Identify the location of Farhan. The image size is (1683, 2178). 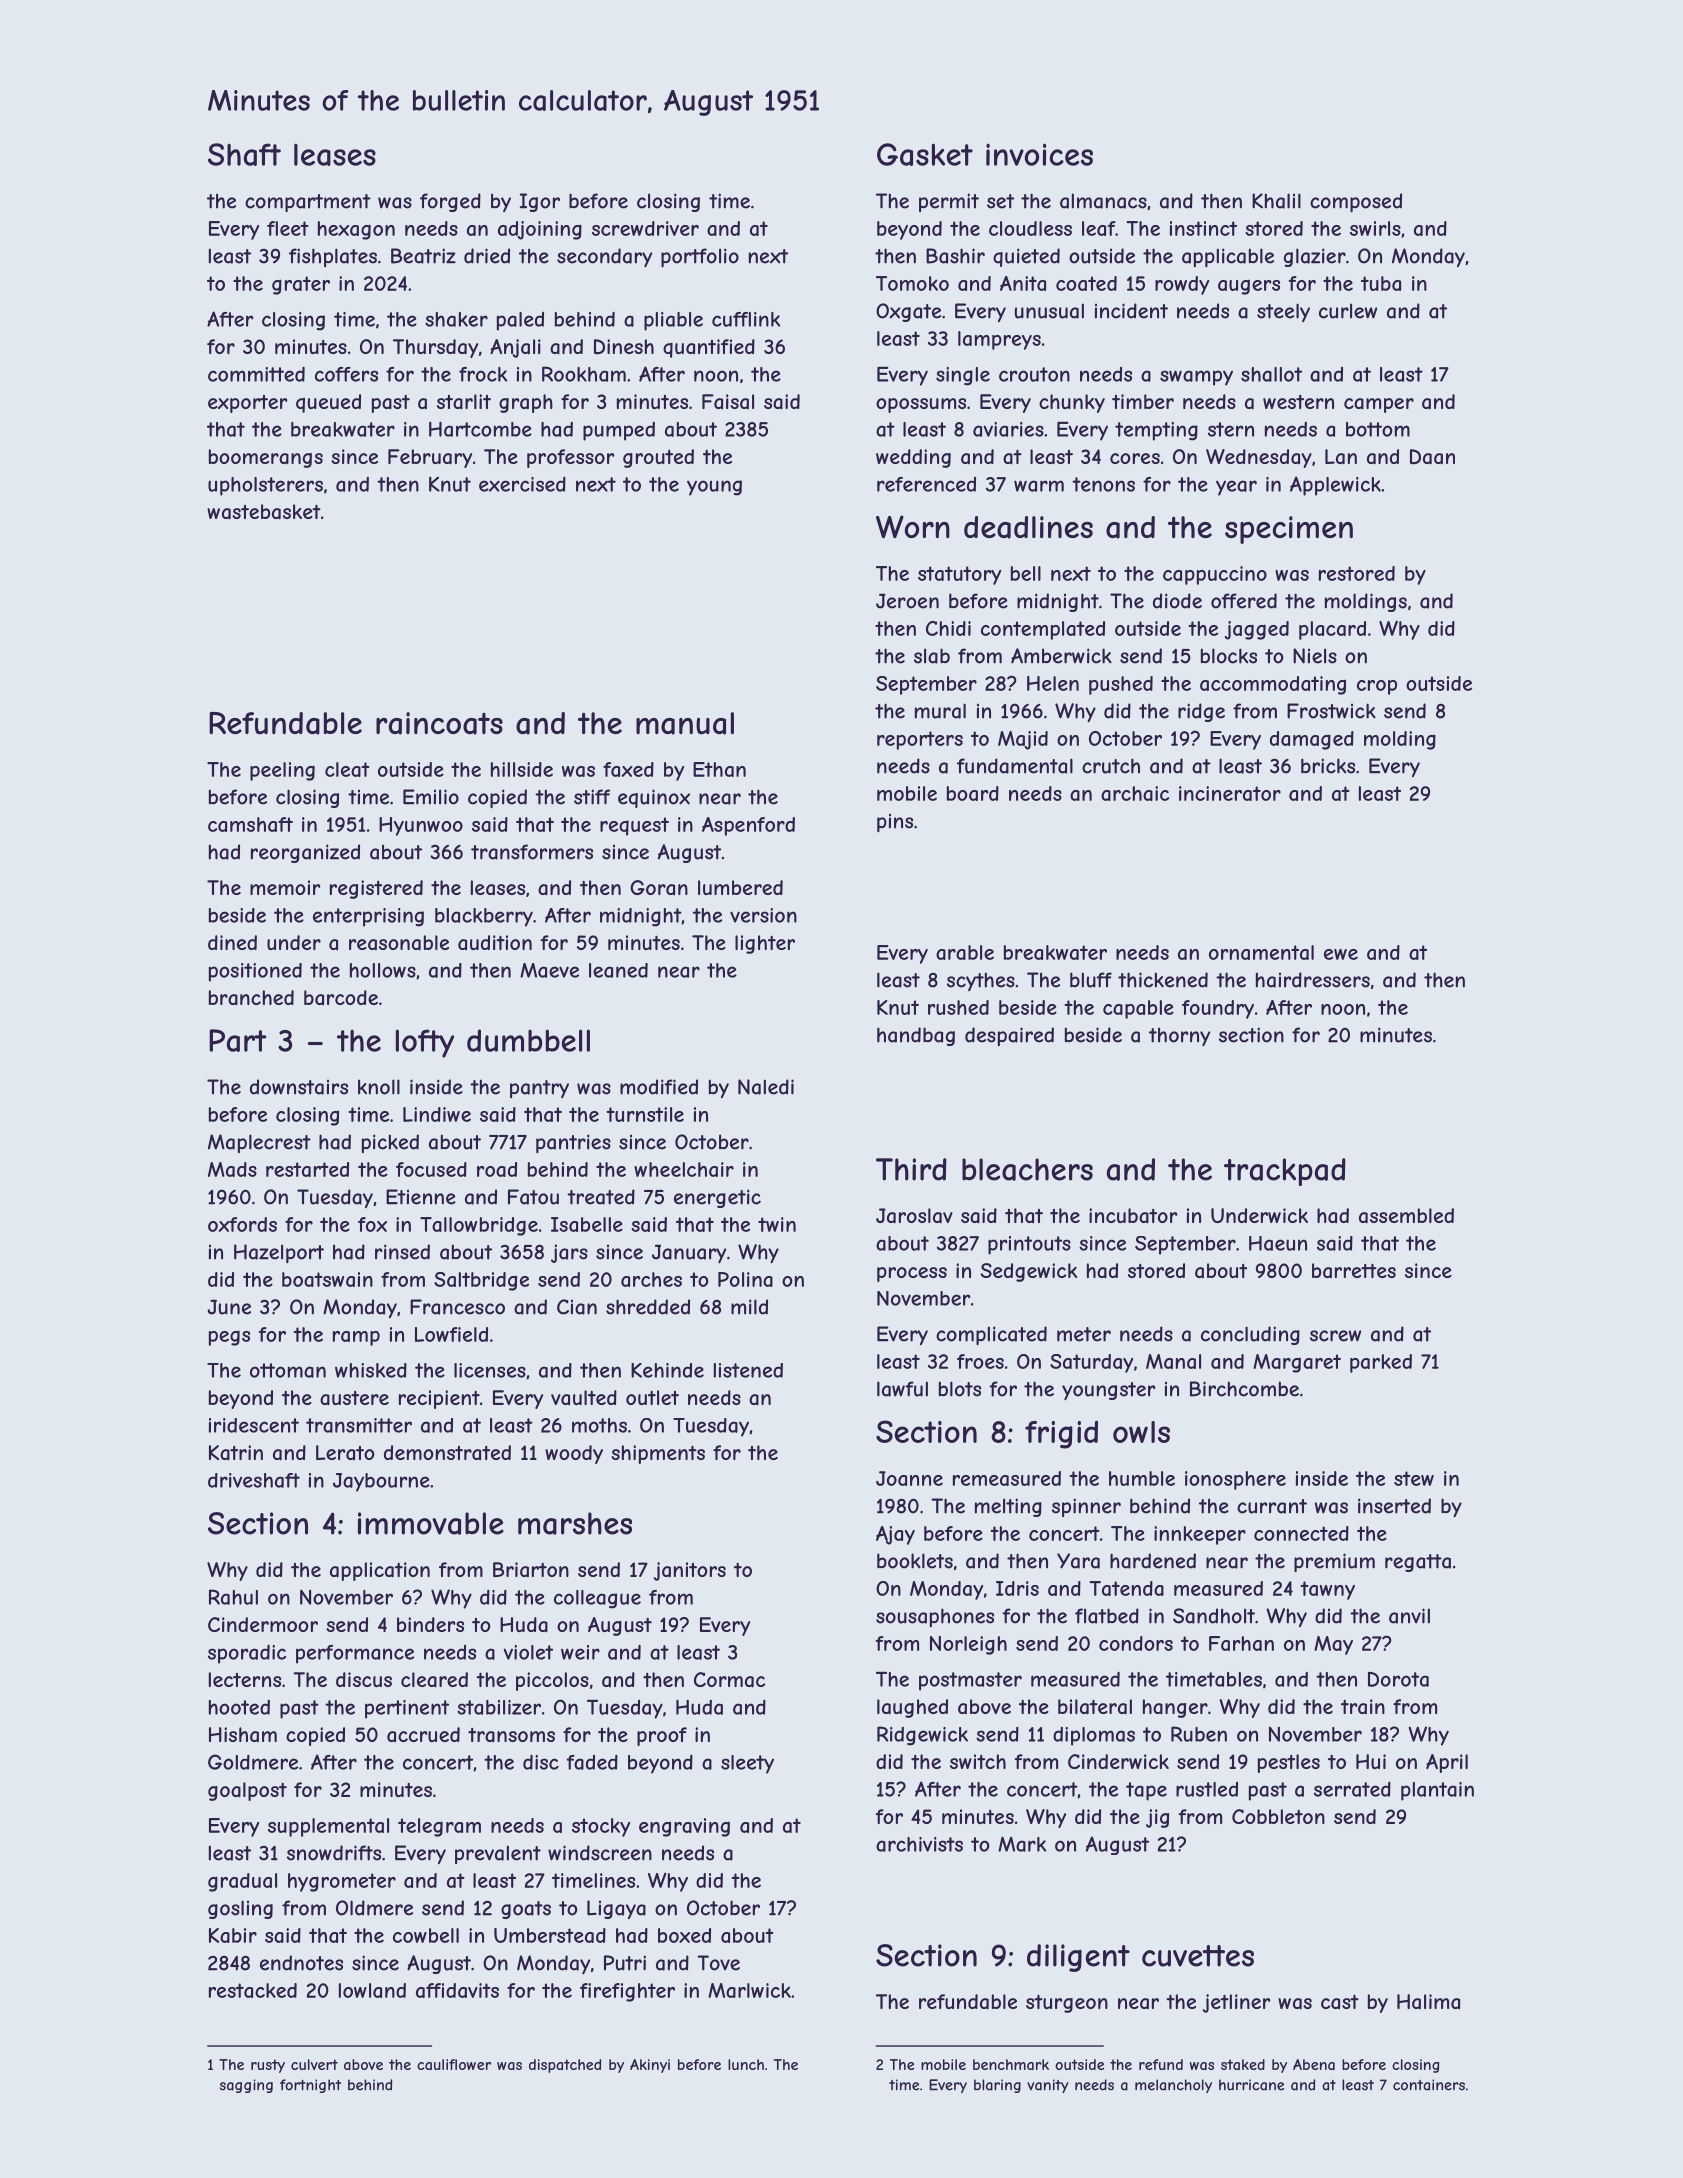
(1241, 1643).
